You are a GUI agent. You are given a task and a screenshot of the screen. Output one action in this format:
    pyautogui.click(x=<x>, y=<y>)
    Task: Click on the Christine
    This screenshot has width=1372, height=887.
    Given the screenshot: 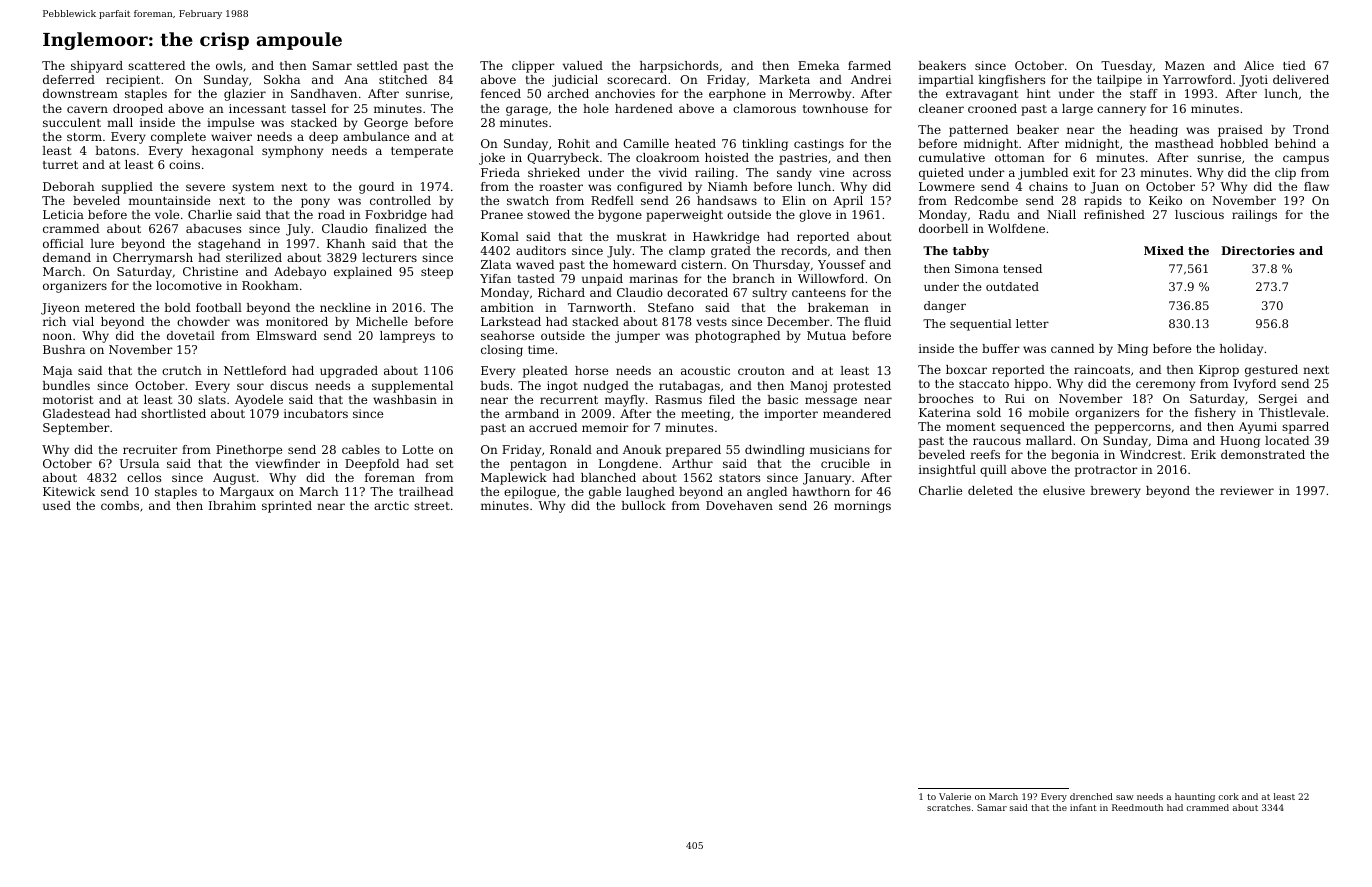 What is the action you would take?
    pyautogui.click(x=210, y=271)
